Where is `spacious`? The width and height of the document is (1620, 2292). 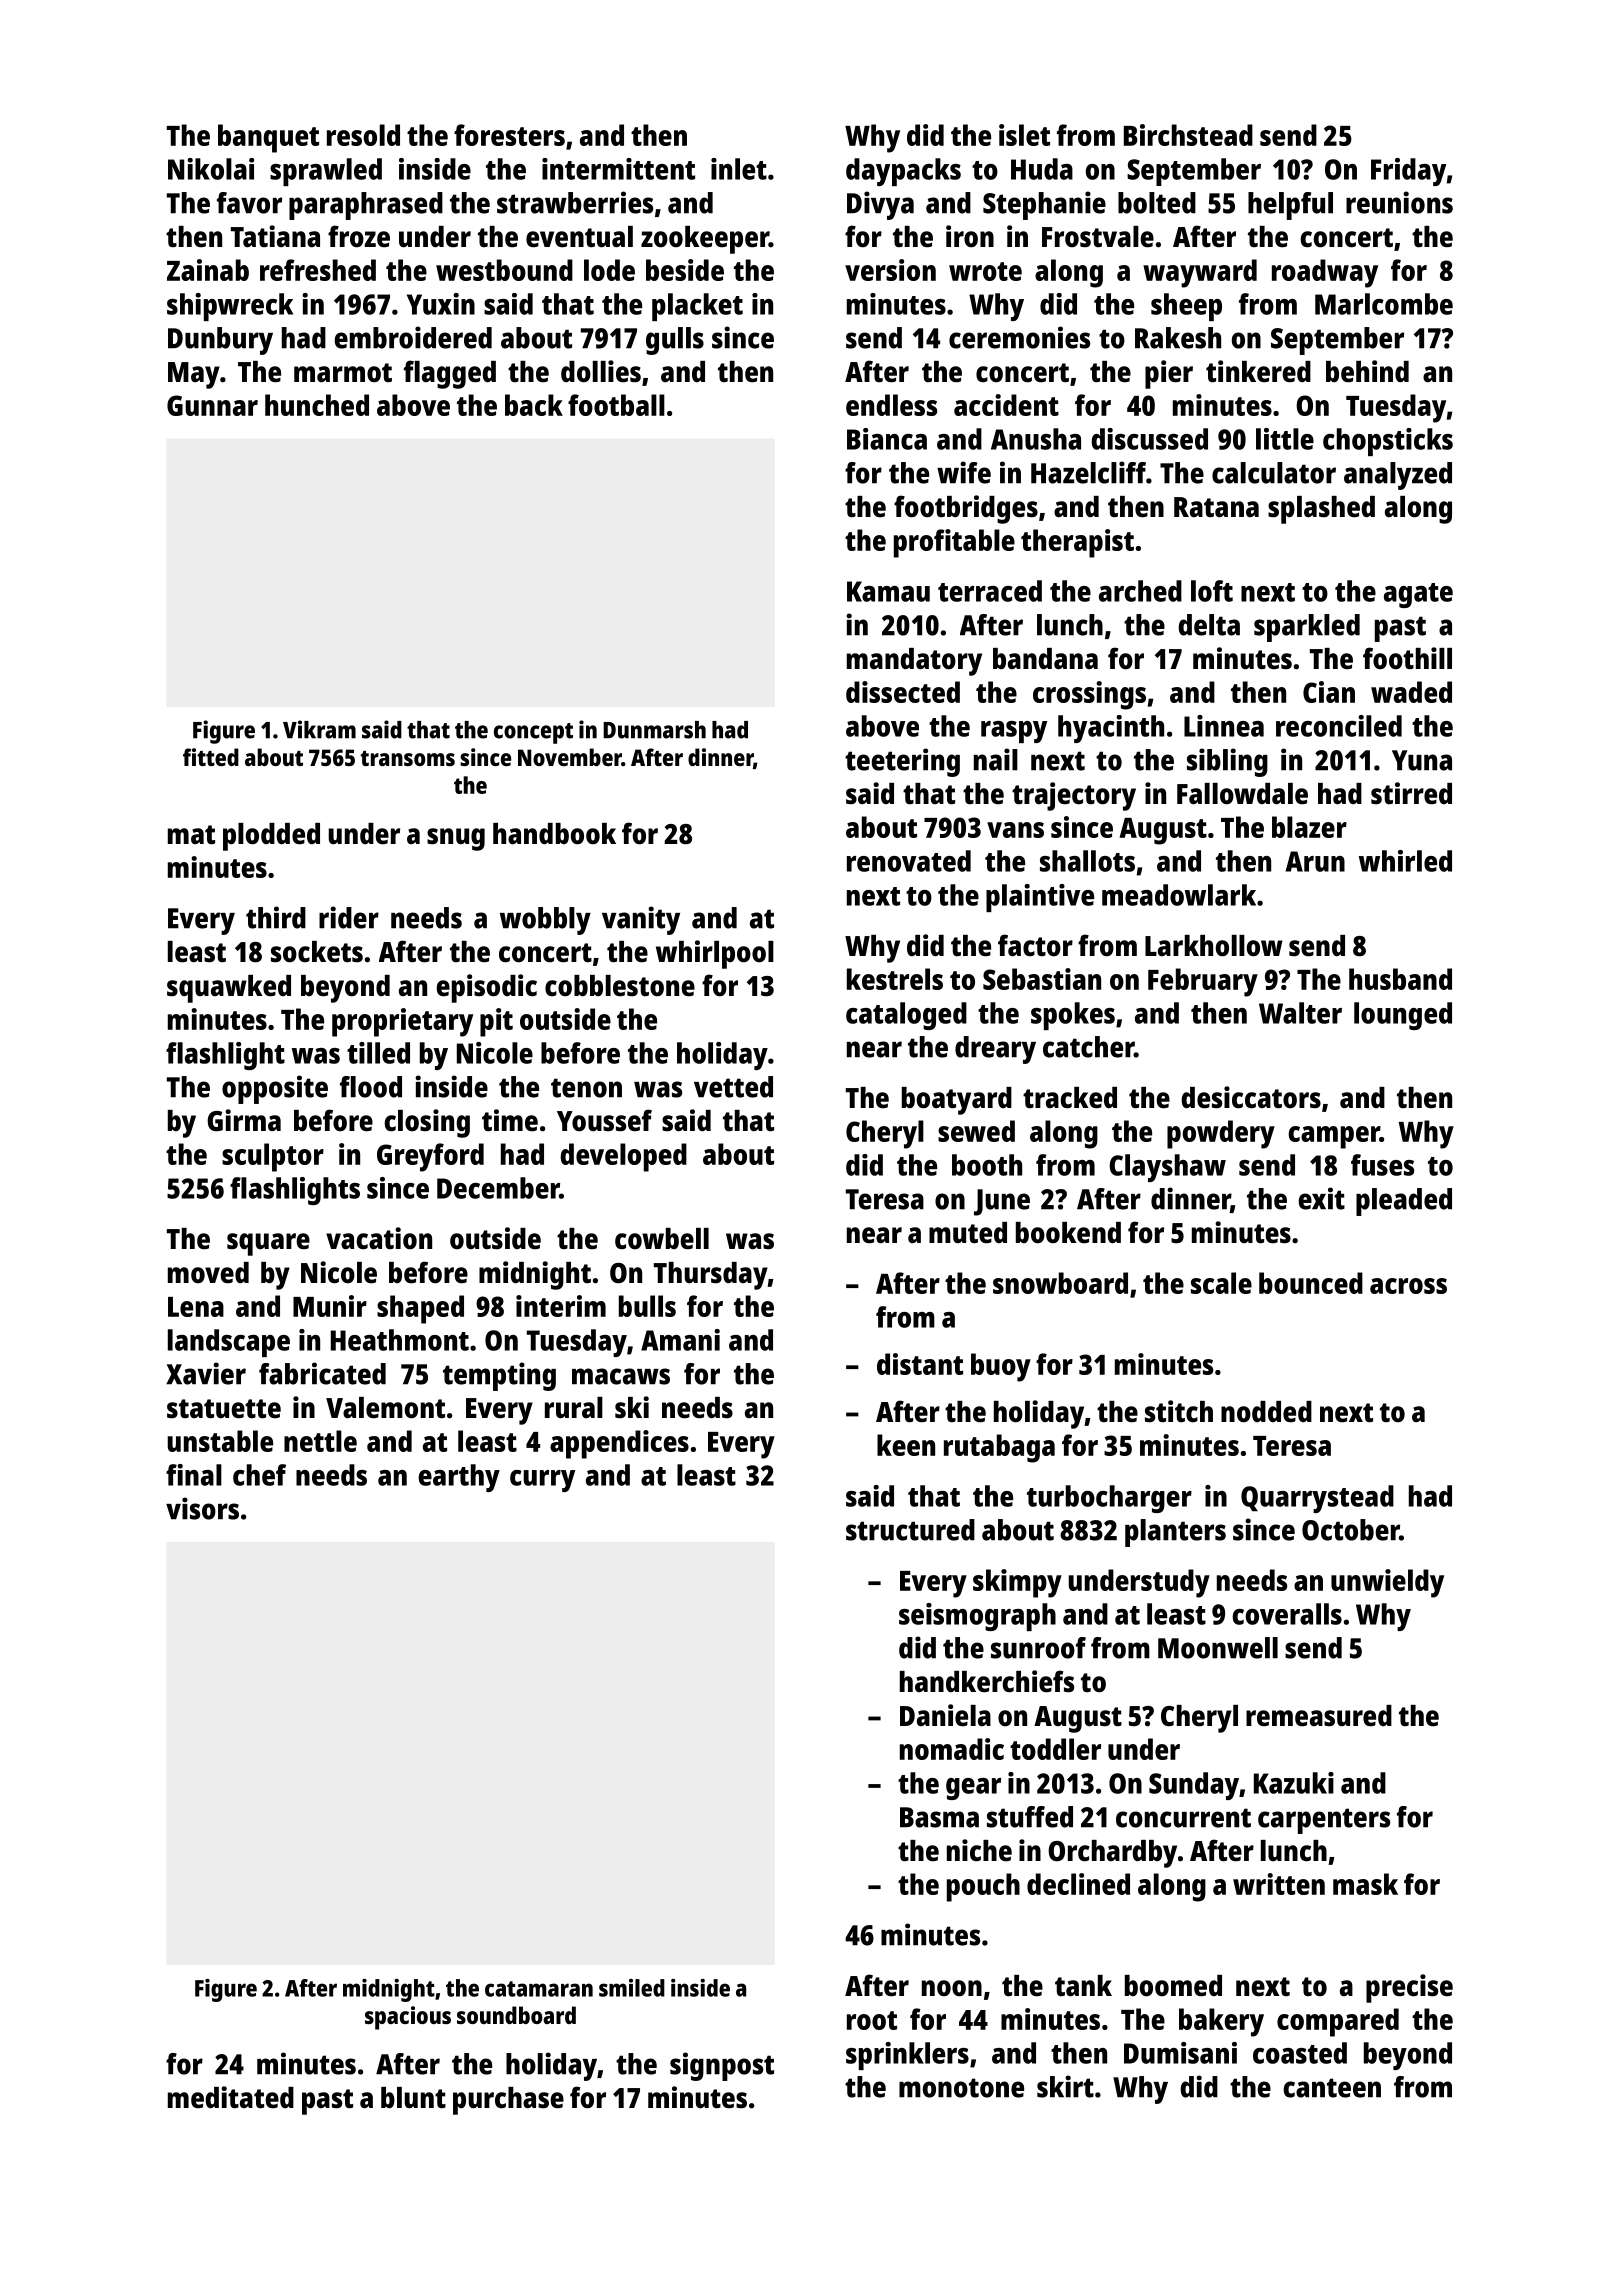 spacious is located at coordinates (408, 2018).
